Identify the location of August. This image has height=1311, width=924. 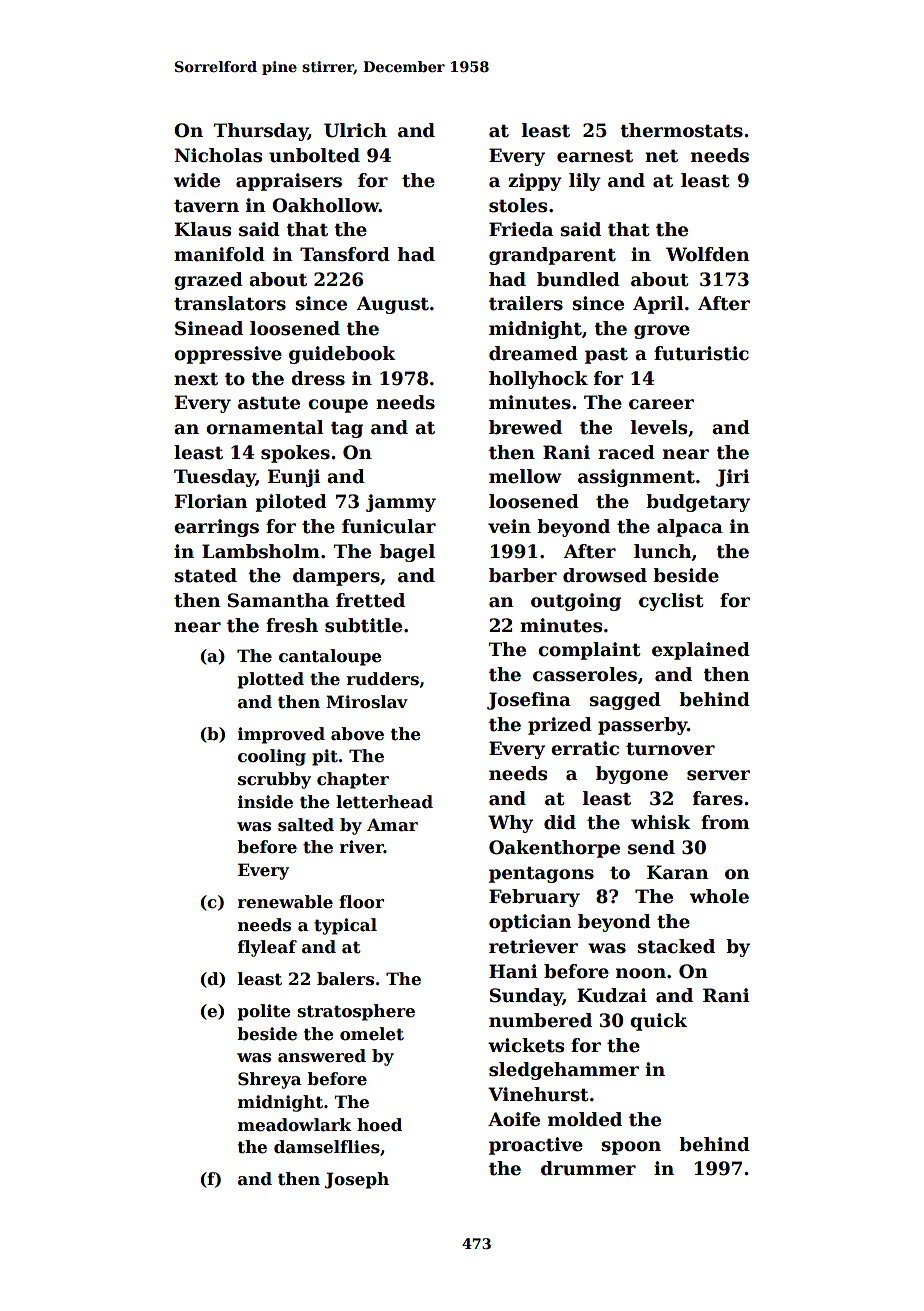
(393, 305).
